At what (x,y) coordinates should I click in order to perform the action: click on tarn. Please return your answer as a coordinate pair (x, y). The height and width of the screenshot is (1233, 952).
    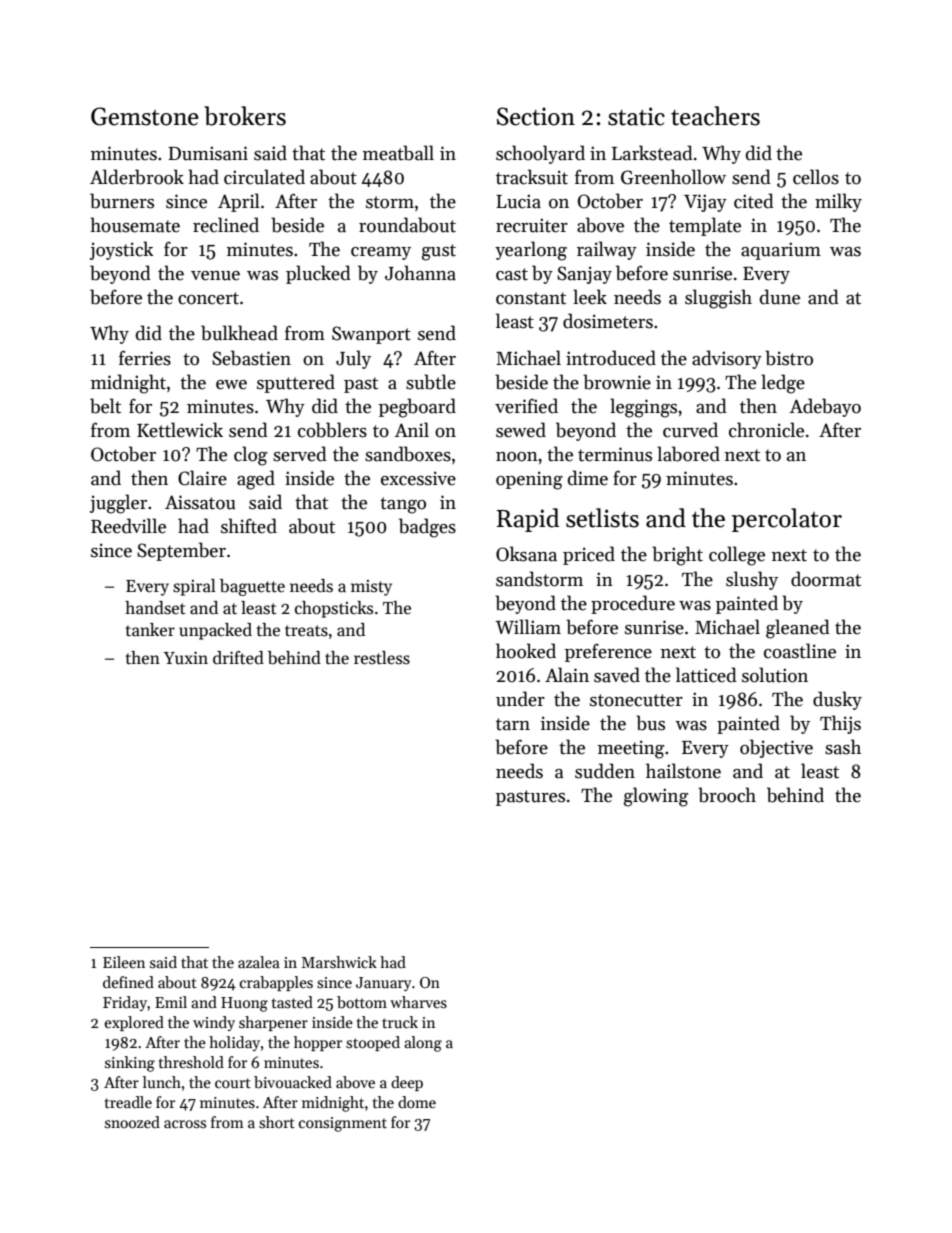
    Looking at the image, I should click on (513, 724).
